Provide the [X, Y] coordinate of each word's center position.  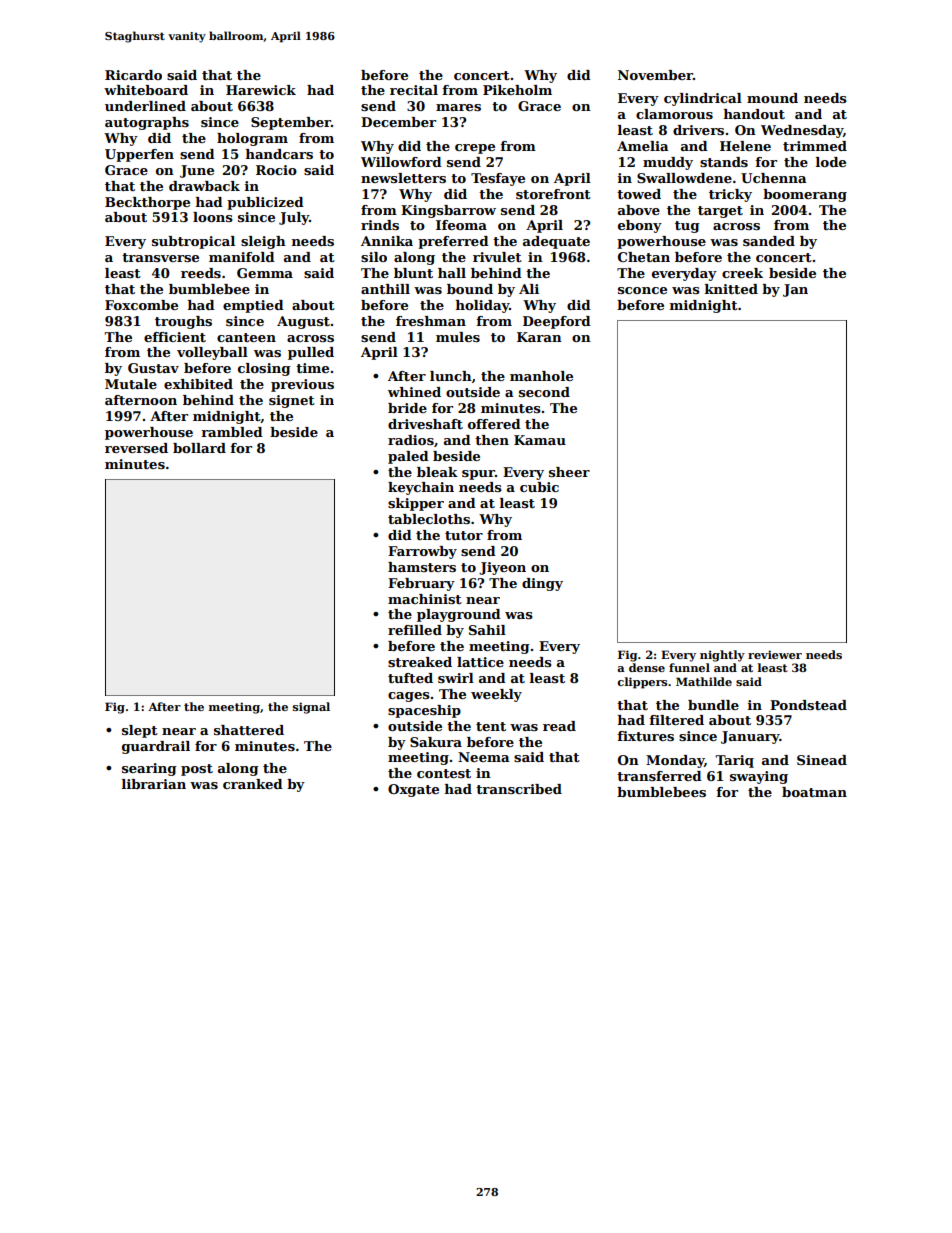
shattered [249, 730]
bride [407, 408]
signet [292, 401]
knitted [731, 289]
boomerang [805, 195]
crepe [475, 149]
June [197, 171]
